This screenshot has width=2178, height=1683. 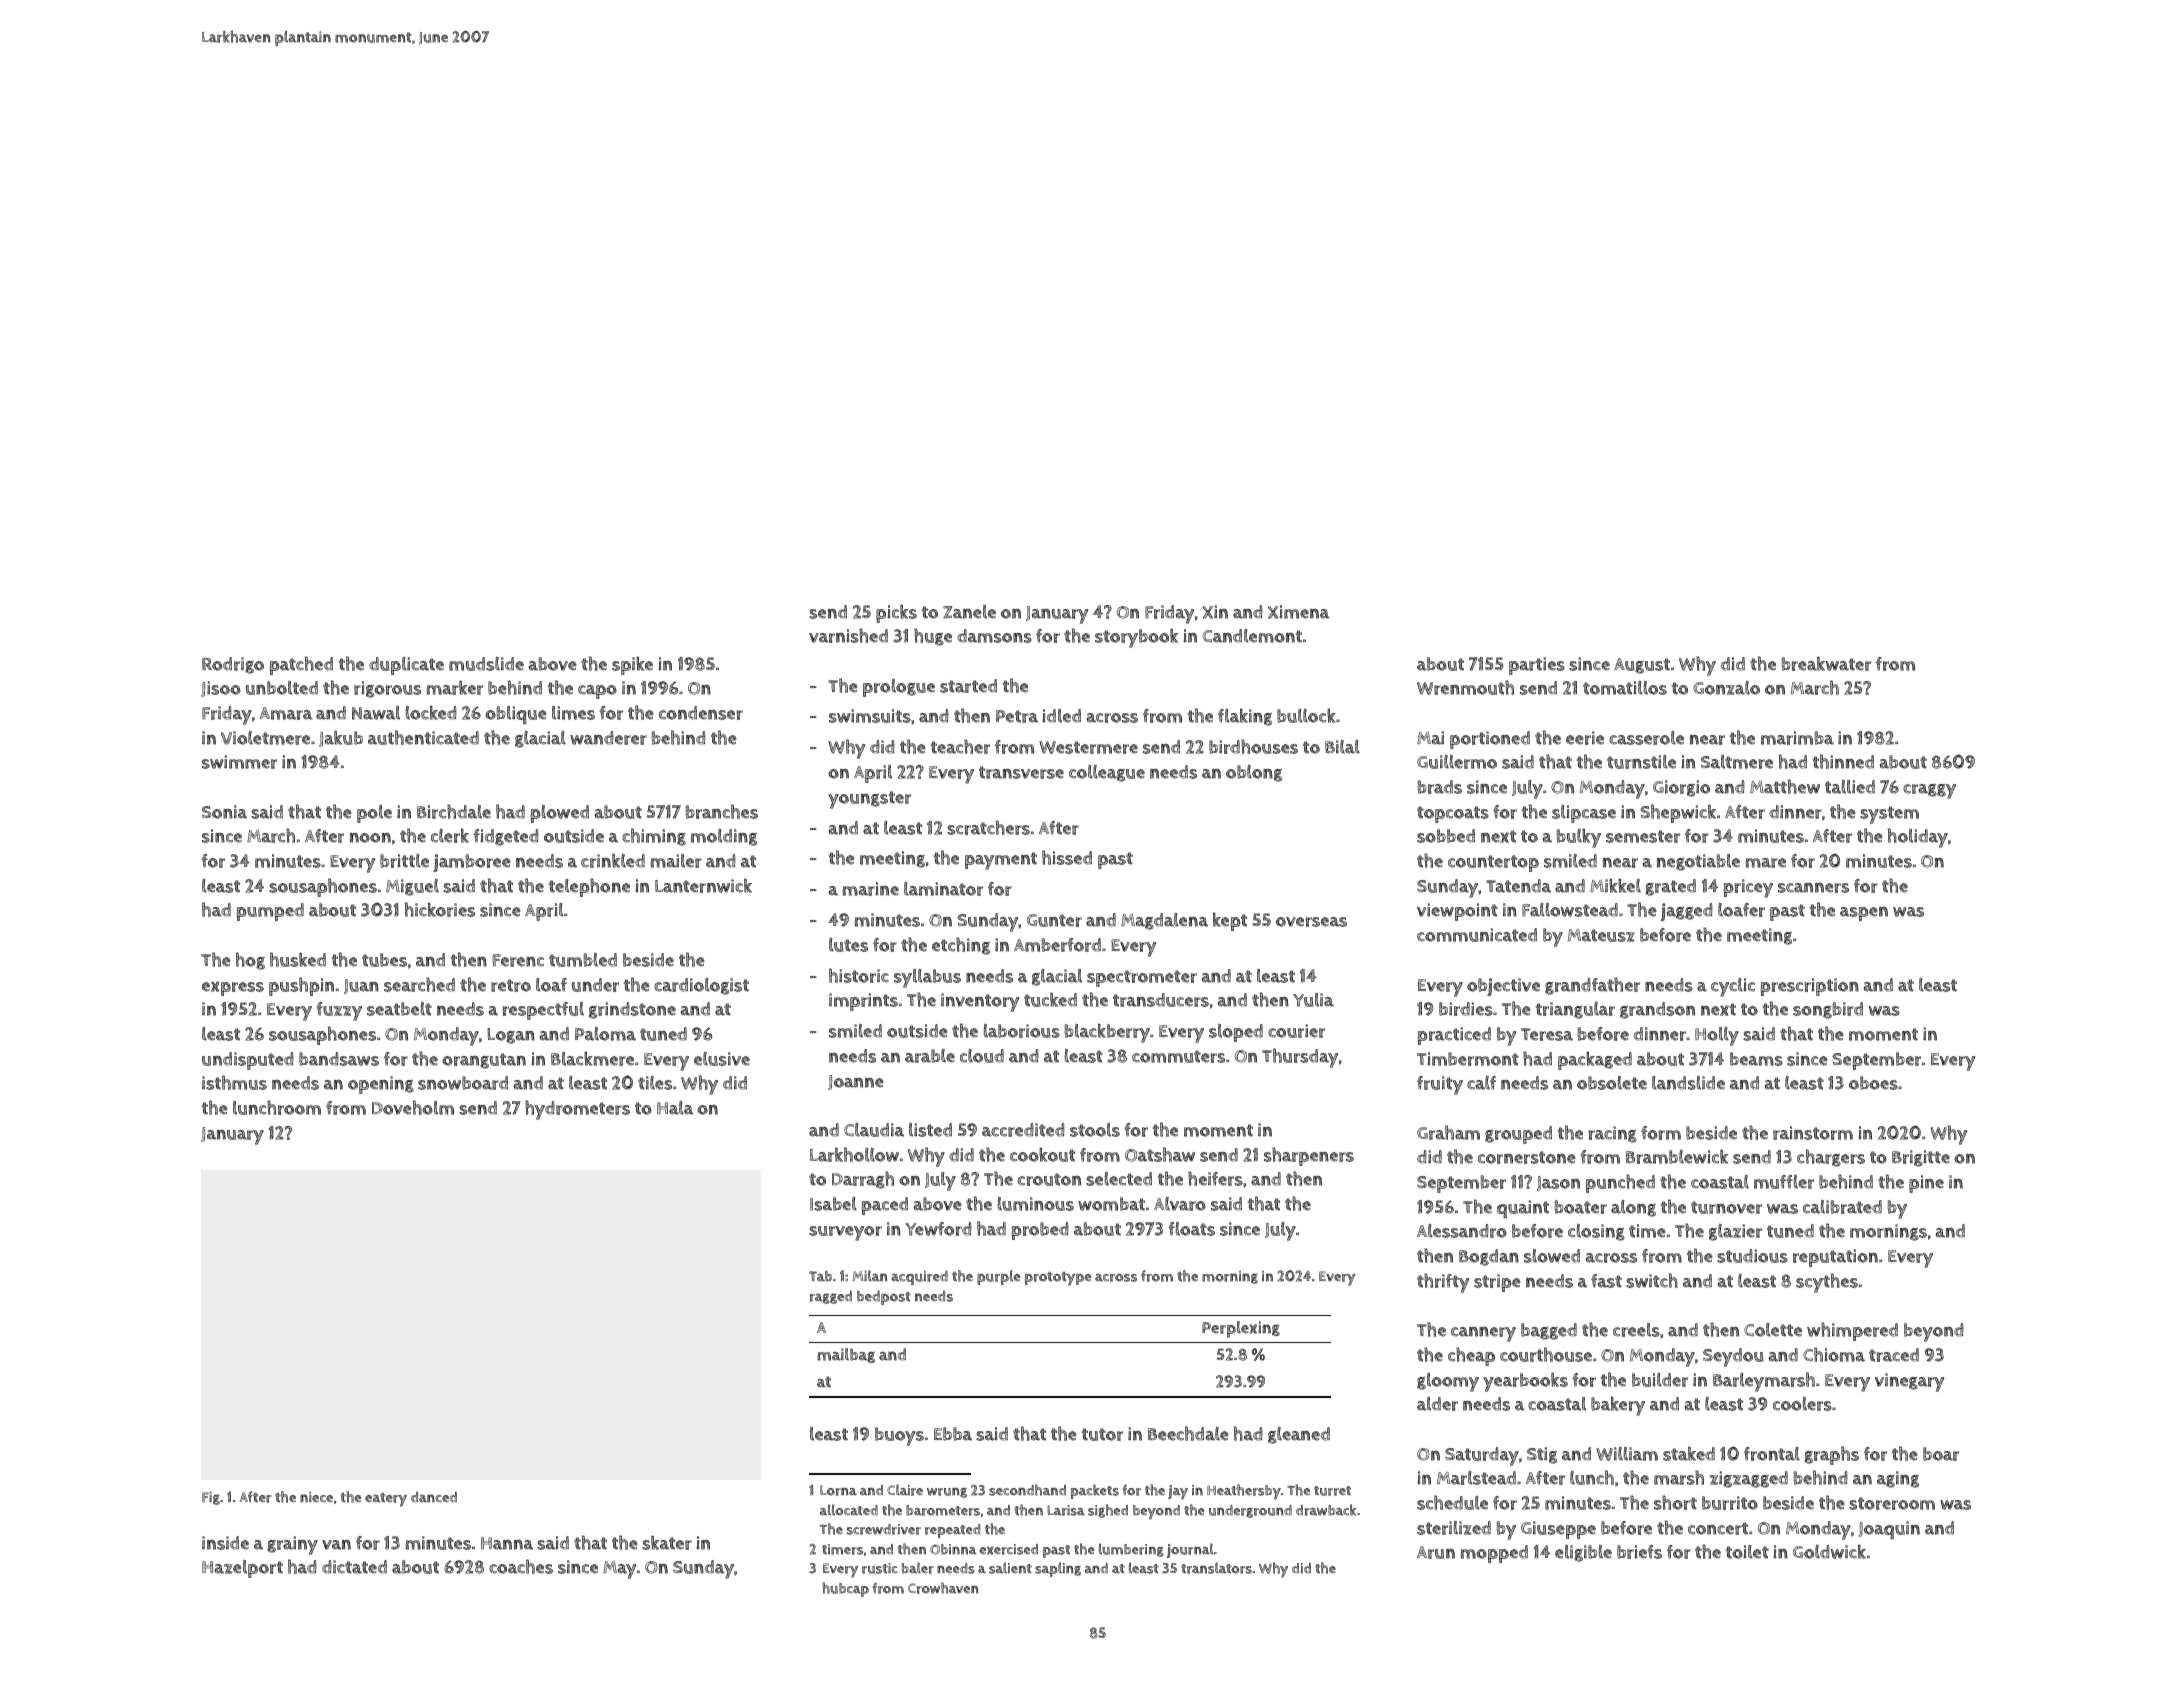 What do you see at coordinates (896, 613) in the screenshot?
I see `picks` at bounding box center [896, 613].
